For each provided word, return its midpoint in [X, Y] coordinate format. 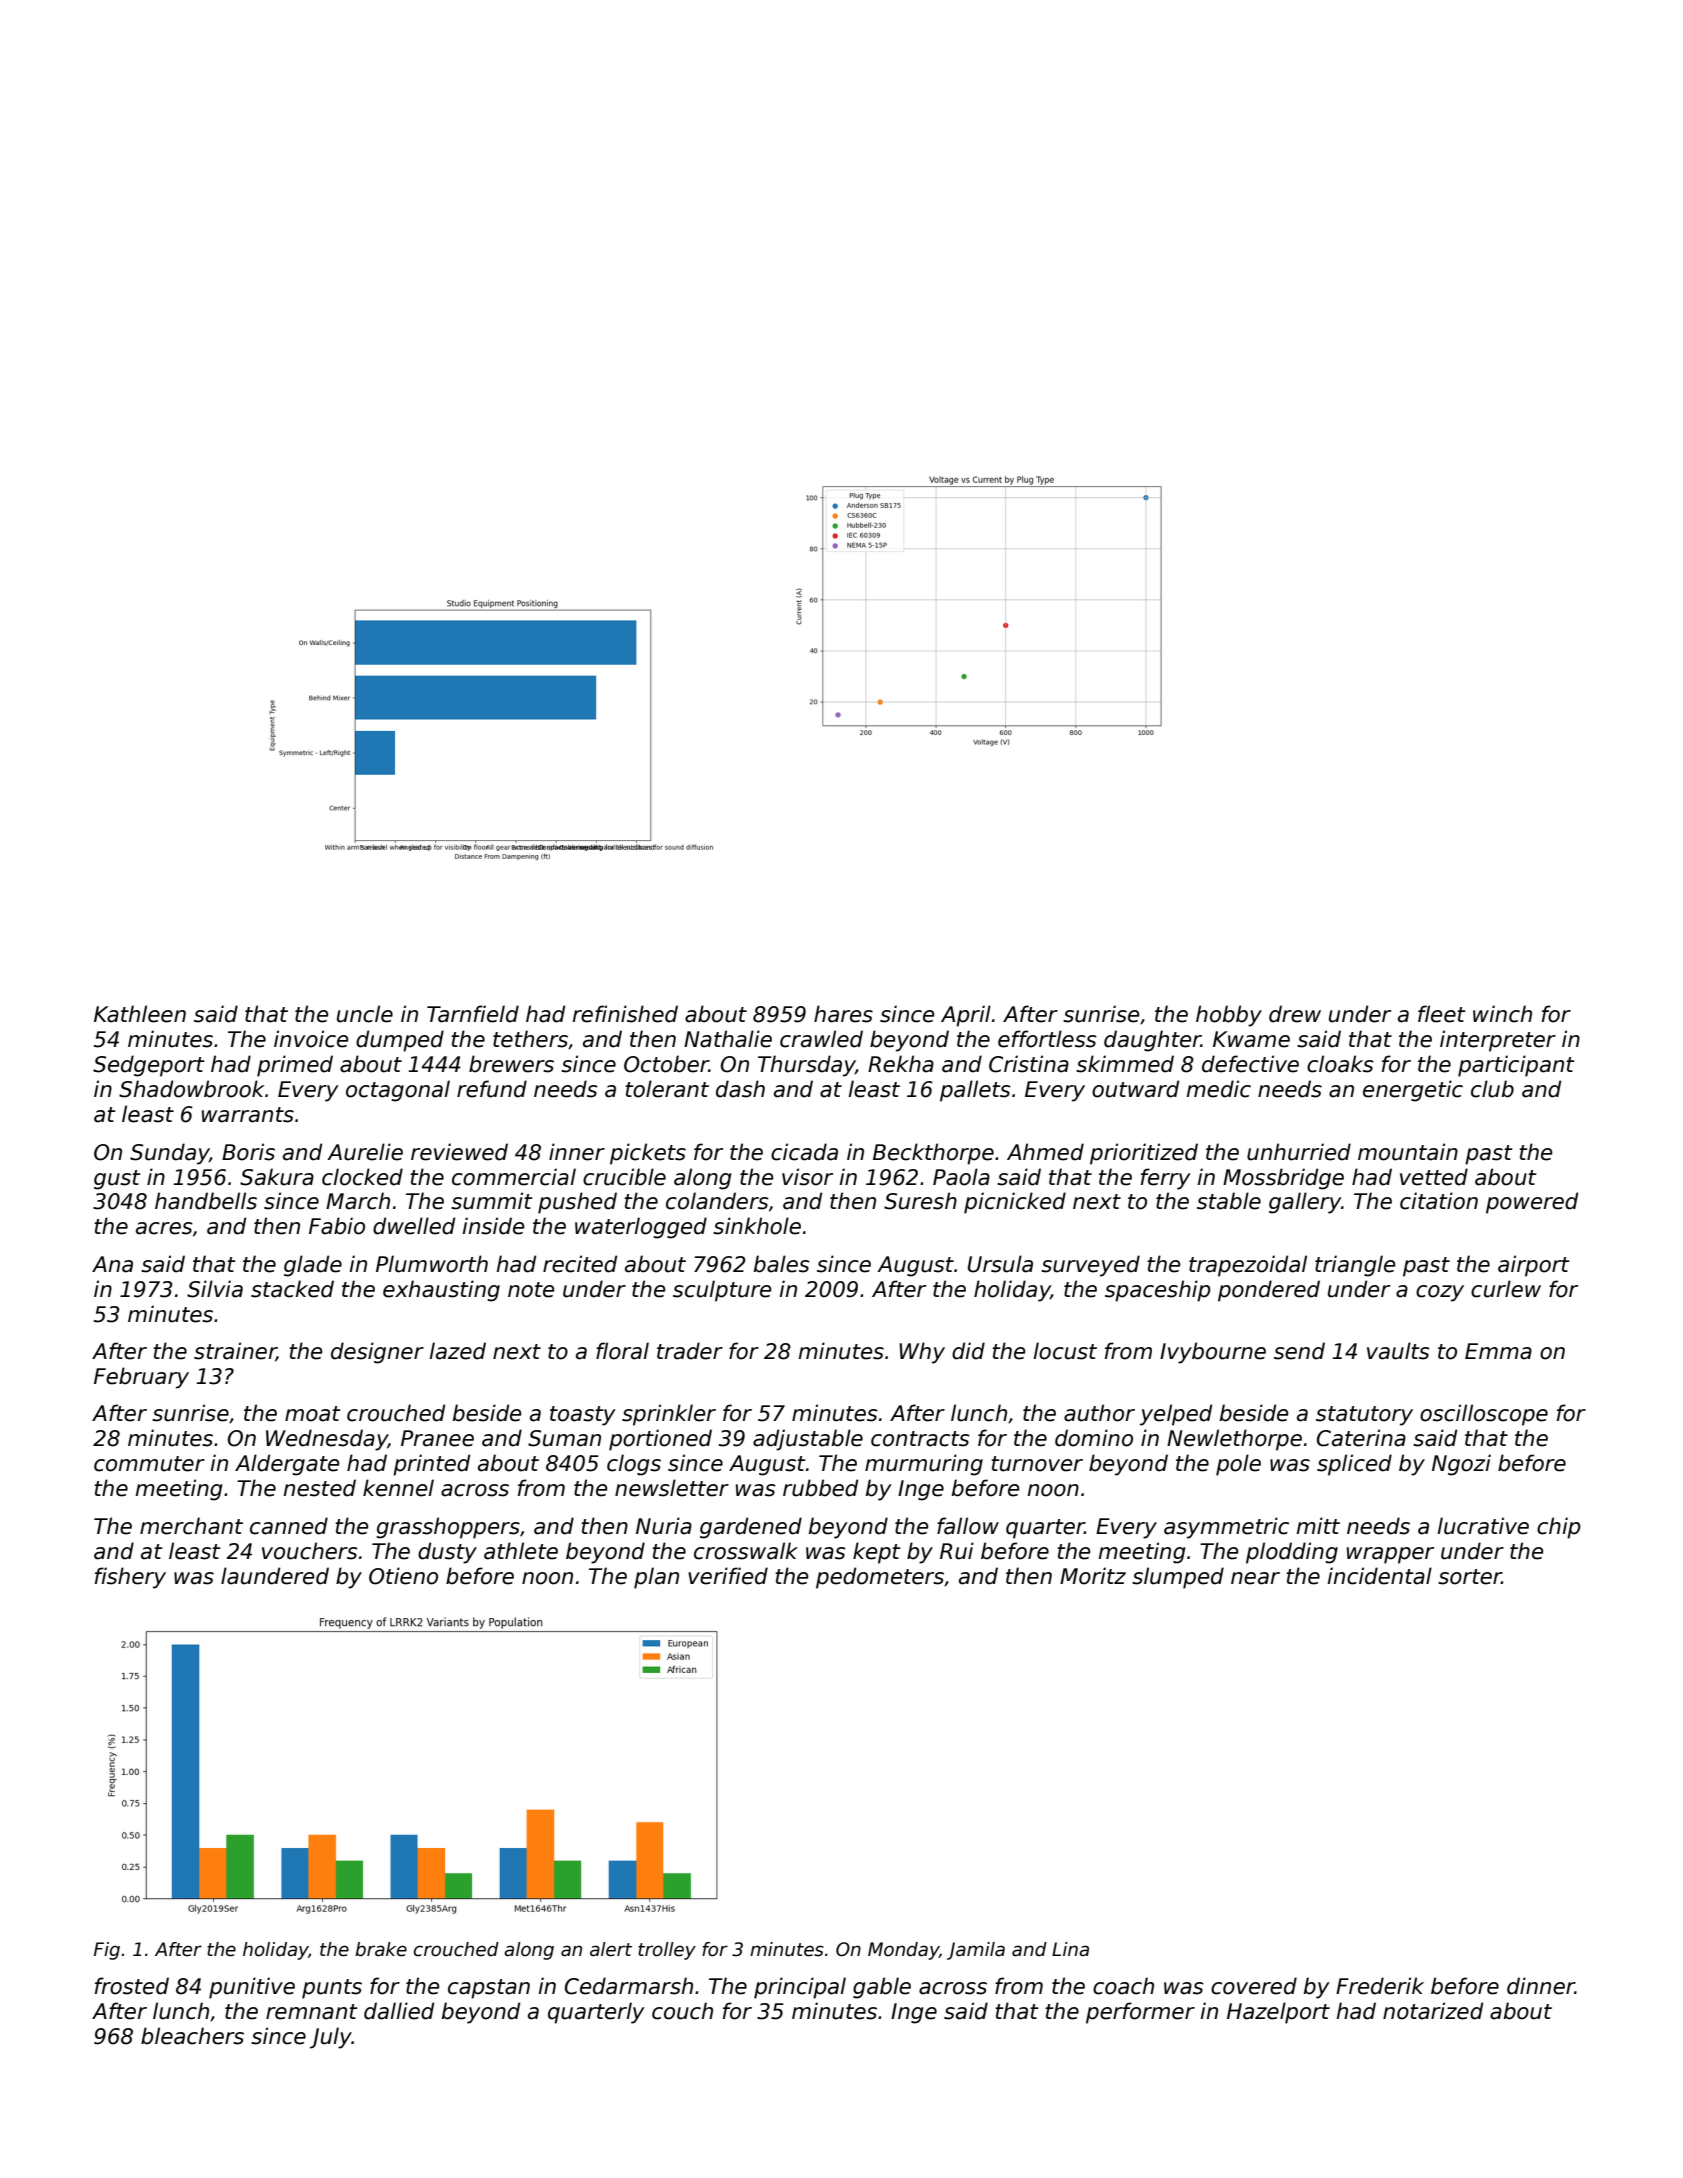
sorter [1470, 1577]
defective [1250, 1064]
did [968, 1351]
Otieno [403, 1576]
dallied [399, 2011]
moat [312, 1414]
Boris [248, 1152]
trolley [667, 1951]
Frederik [1380, 1986]
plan [656, 1578]
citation [1439, 1201]
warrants [248, 1115]
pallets [975, 1091]
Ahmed [1045, 1152]
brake [381, 1949]
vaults [1398, 1351]
